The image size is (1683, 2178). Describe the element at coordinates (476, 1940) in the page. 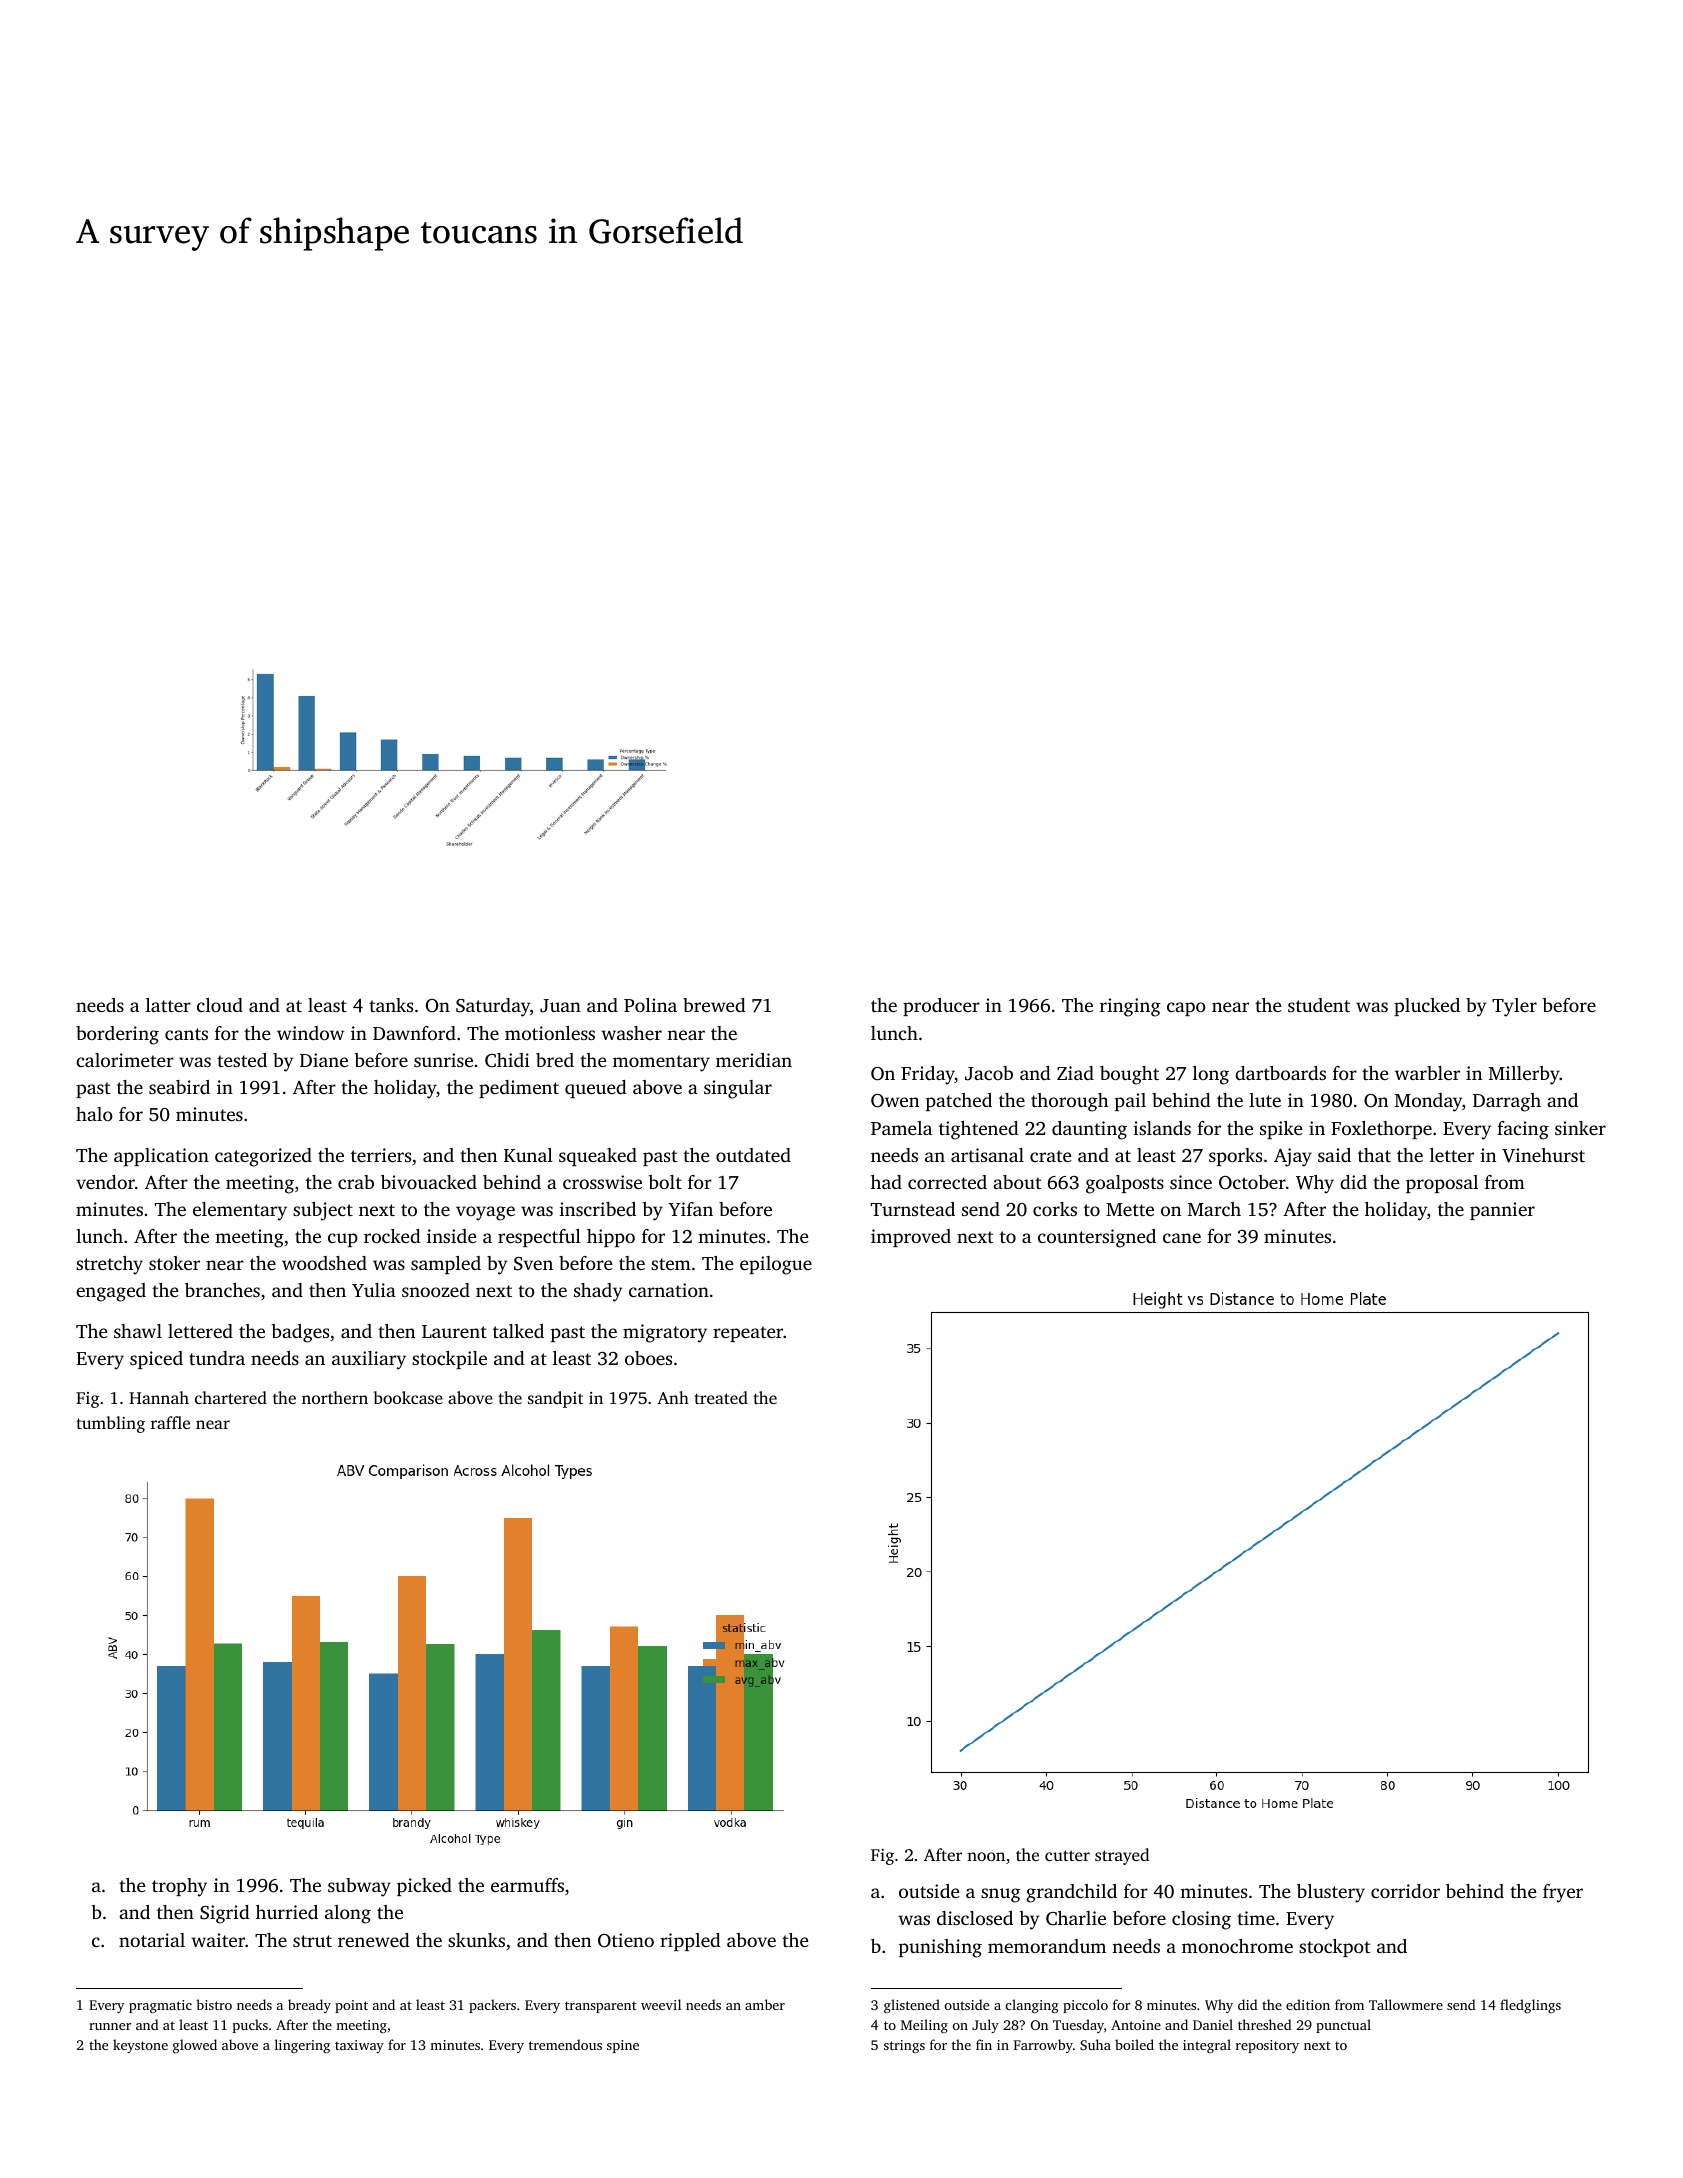

I see `skunks` at that location.
